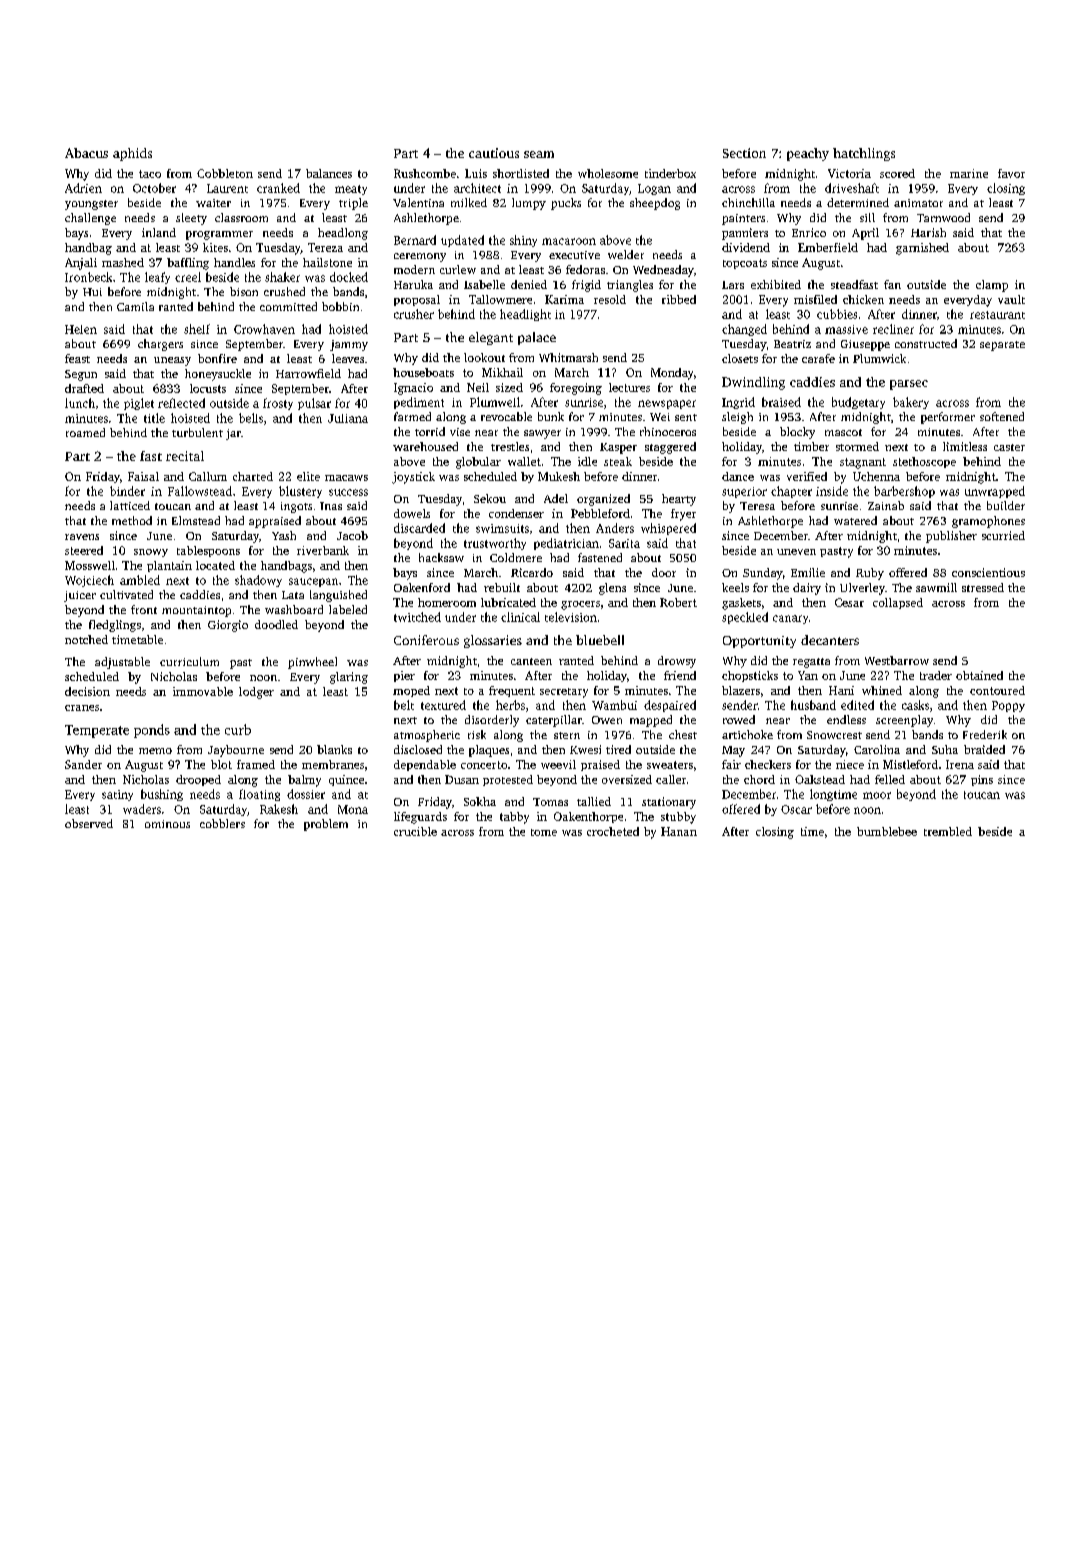  Describe the element at coordinates (326, 825) in the document. I see `problem` at that location.
